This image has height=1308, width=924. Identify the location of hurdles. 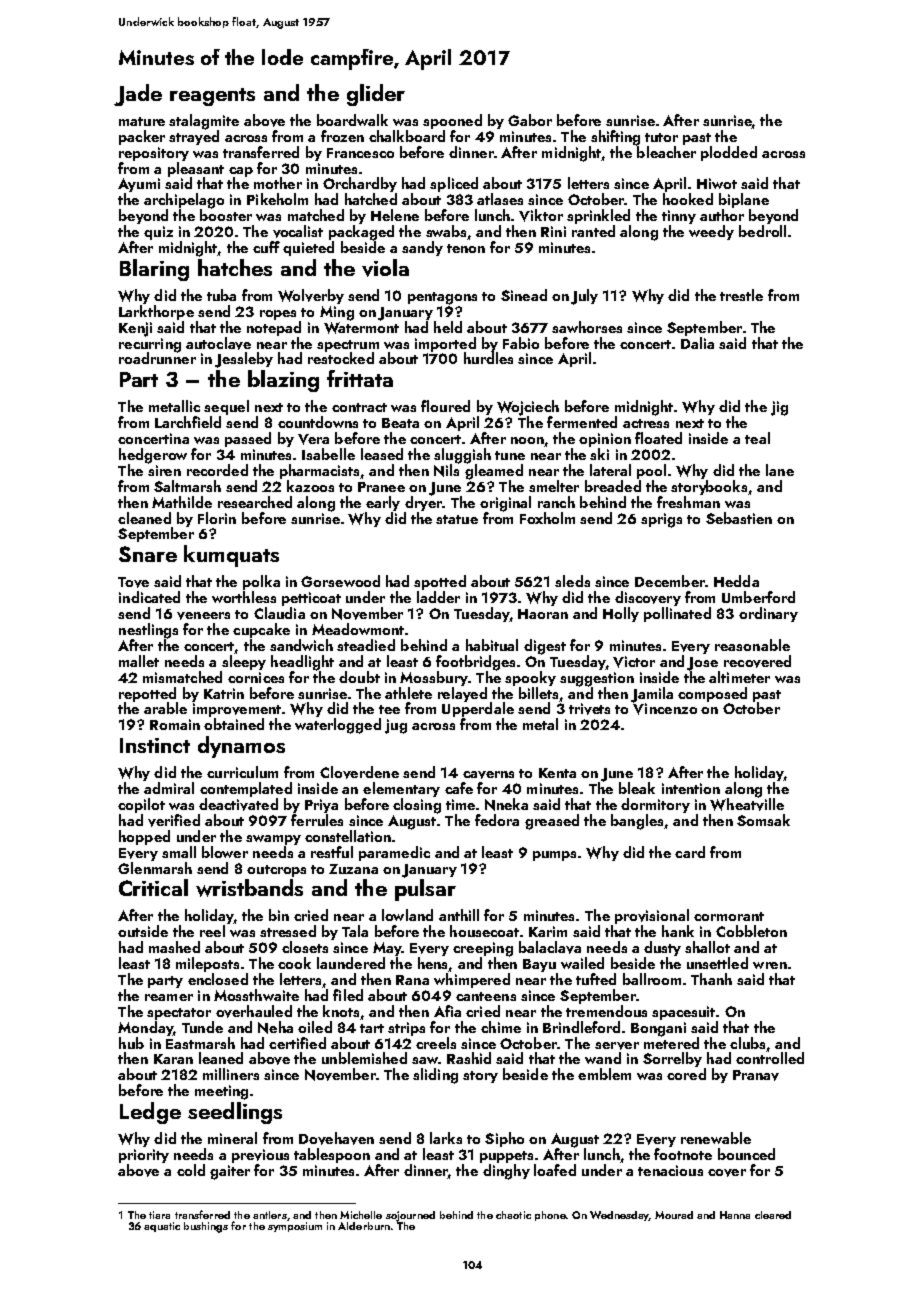
(488, 358).
